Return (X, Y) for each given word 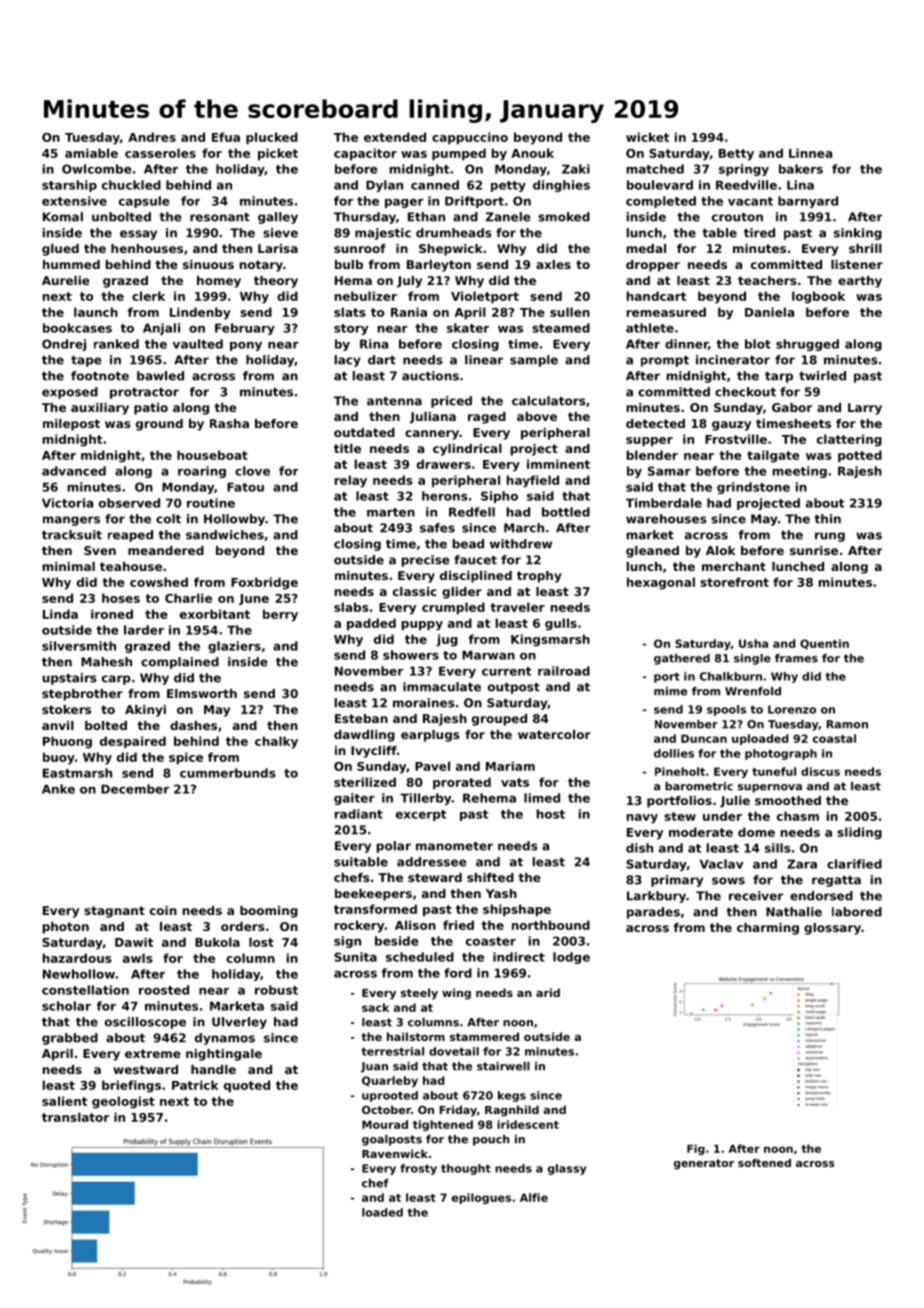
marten (391, 512)
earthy (860, 282)
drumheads (454, 233)
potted (860, 456)
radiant (359, 814)
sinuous (208, 264)
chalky (276, 742)
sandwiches (225, 535)
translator (75, 1117)
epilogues (481, 1198)
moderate (701, 832)
